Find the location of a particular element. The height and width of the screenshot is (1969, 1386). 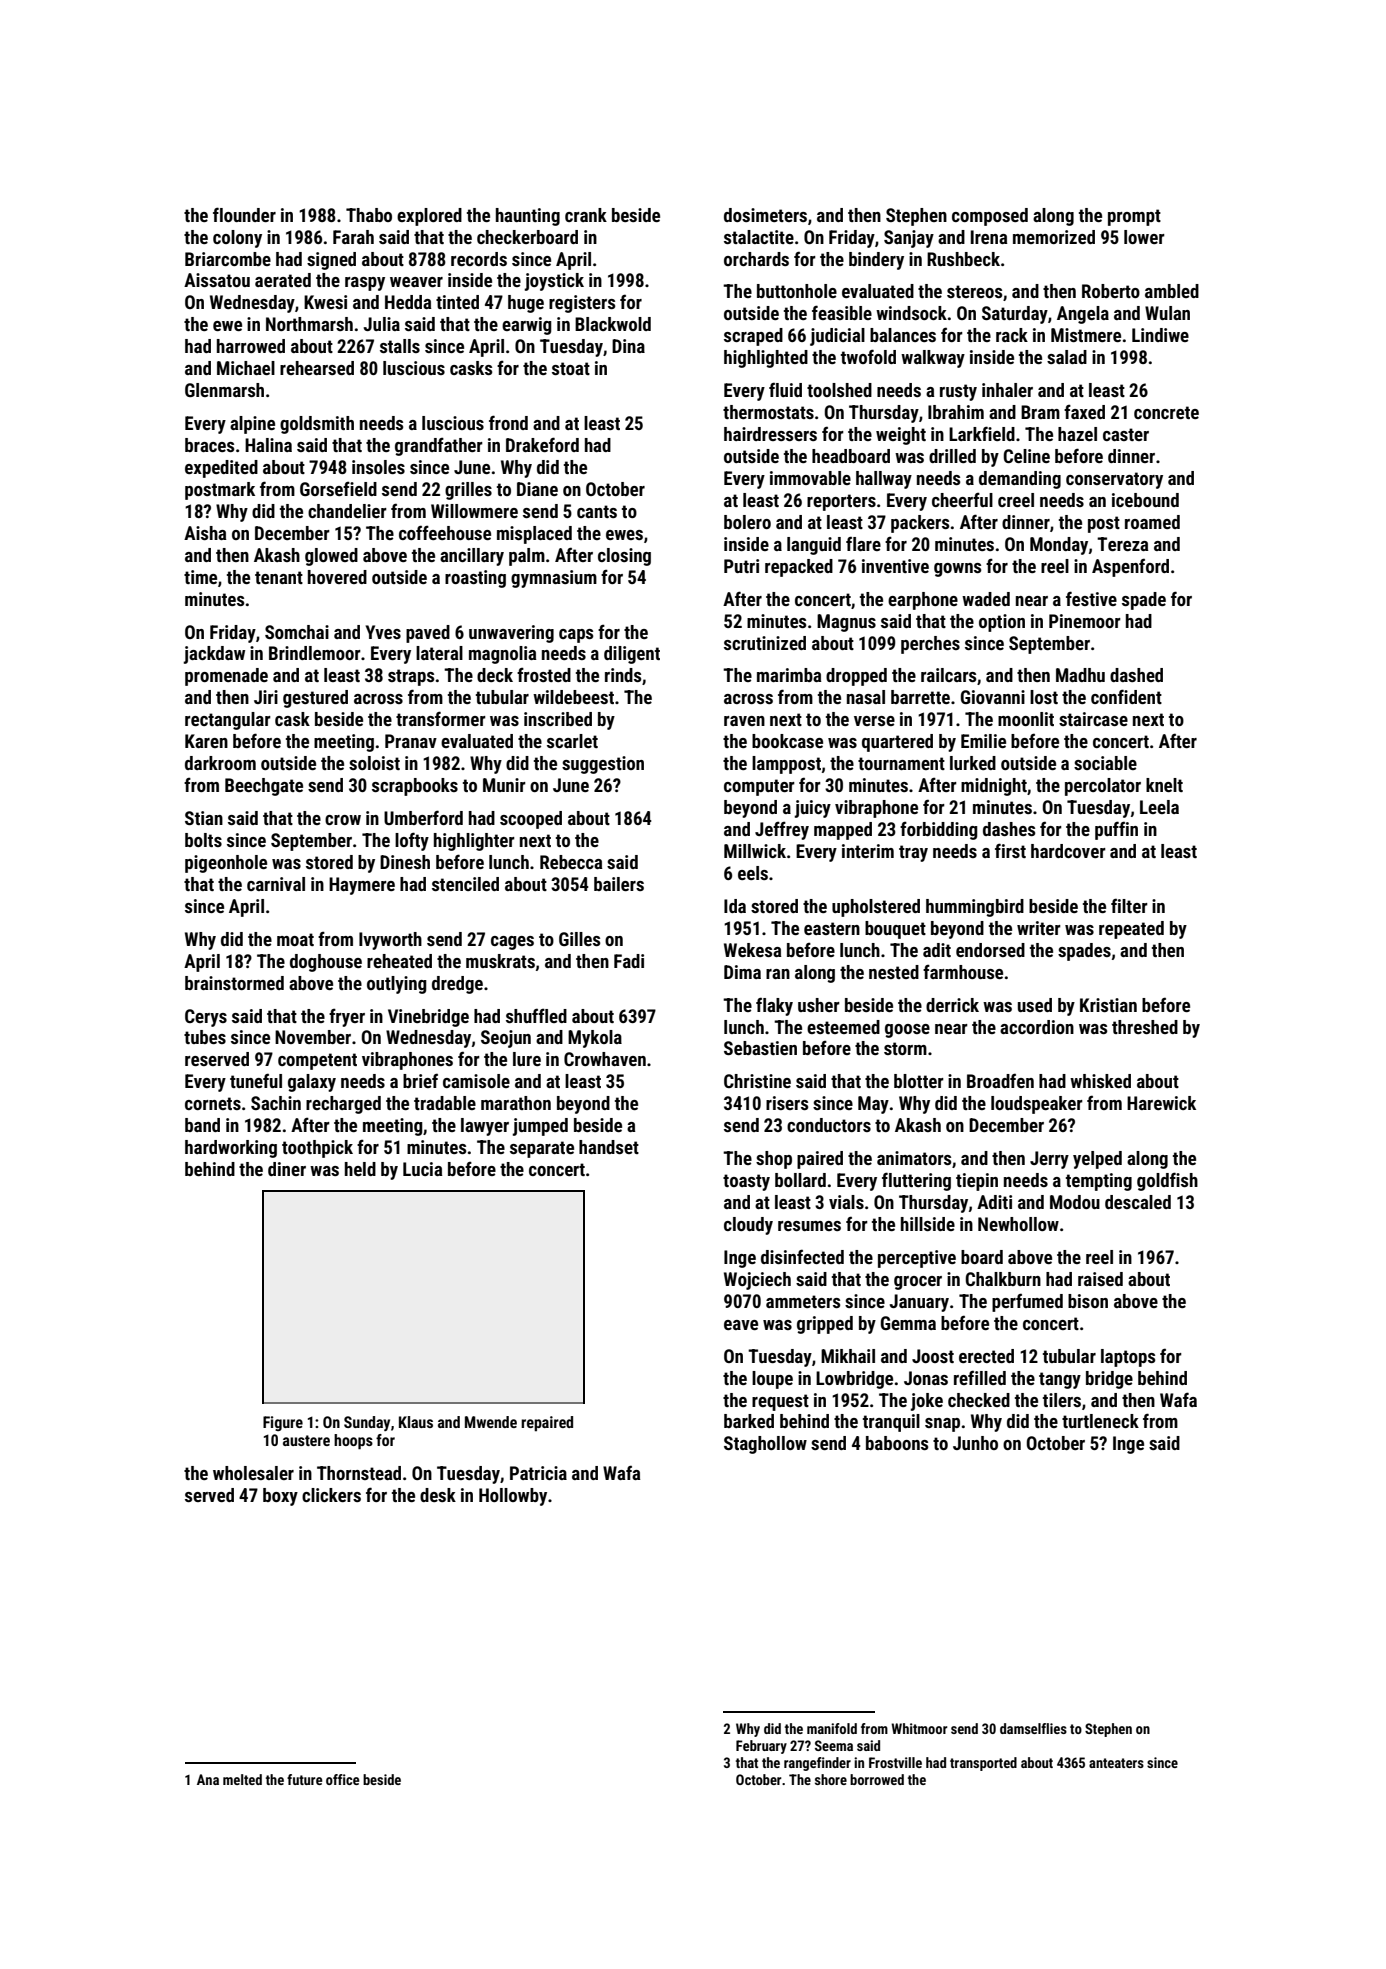

repeated is located at coordinates (1131, 930).
